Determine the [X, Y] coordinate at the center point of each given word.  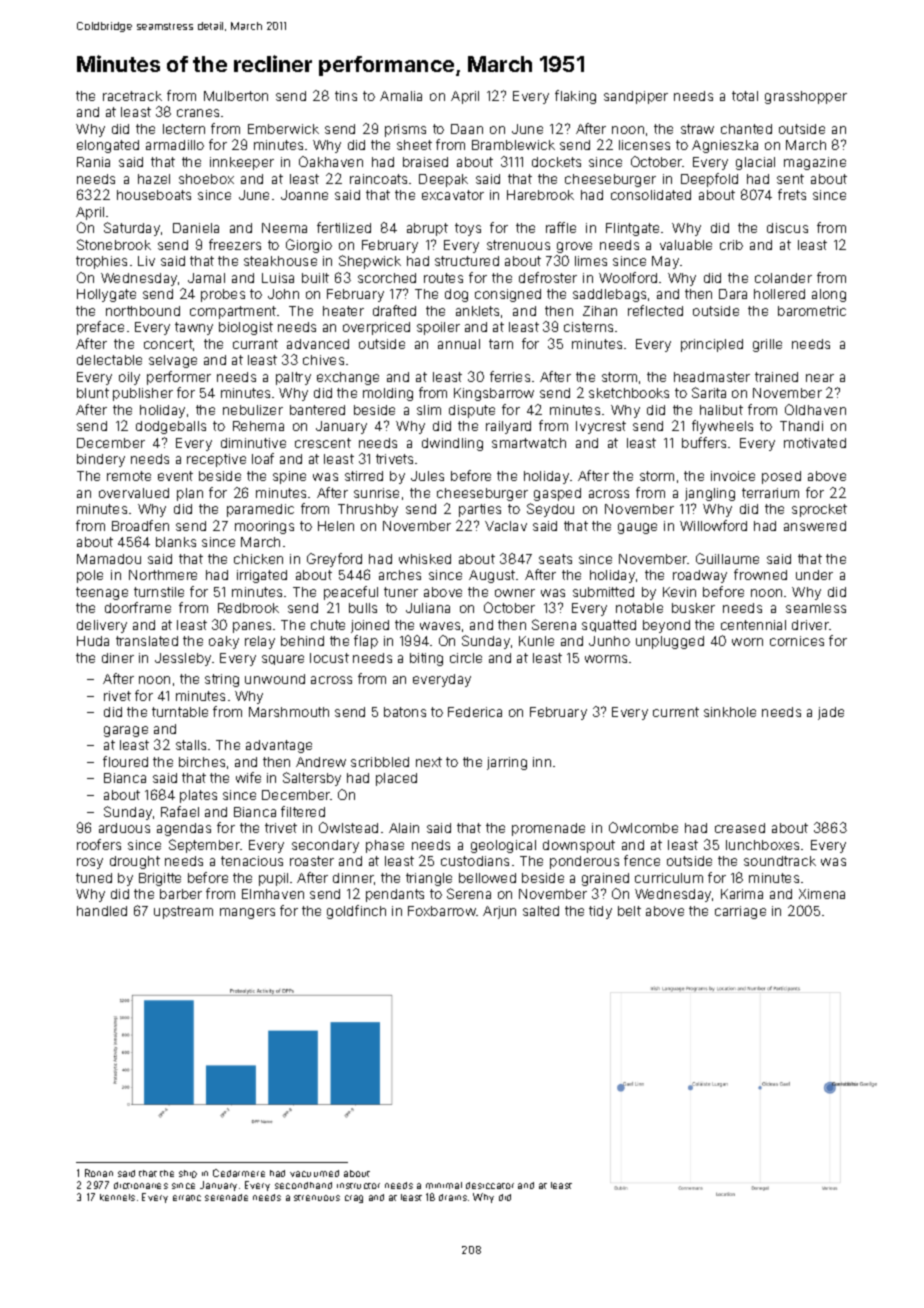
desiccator [490, 1185]
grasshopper [806, 97]
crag [354, 1199]
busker [693, 608]
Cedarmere [239, 1173]
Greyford [334, 560]
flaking [575, 97]
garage [126, 731]
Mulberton [236, 96]
